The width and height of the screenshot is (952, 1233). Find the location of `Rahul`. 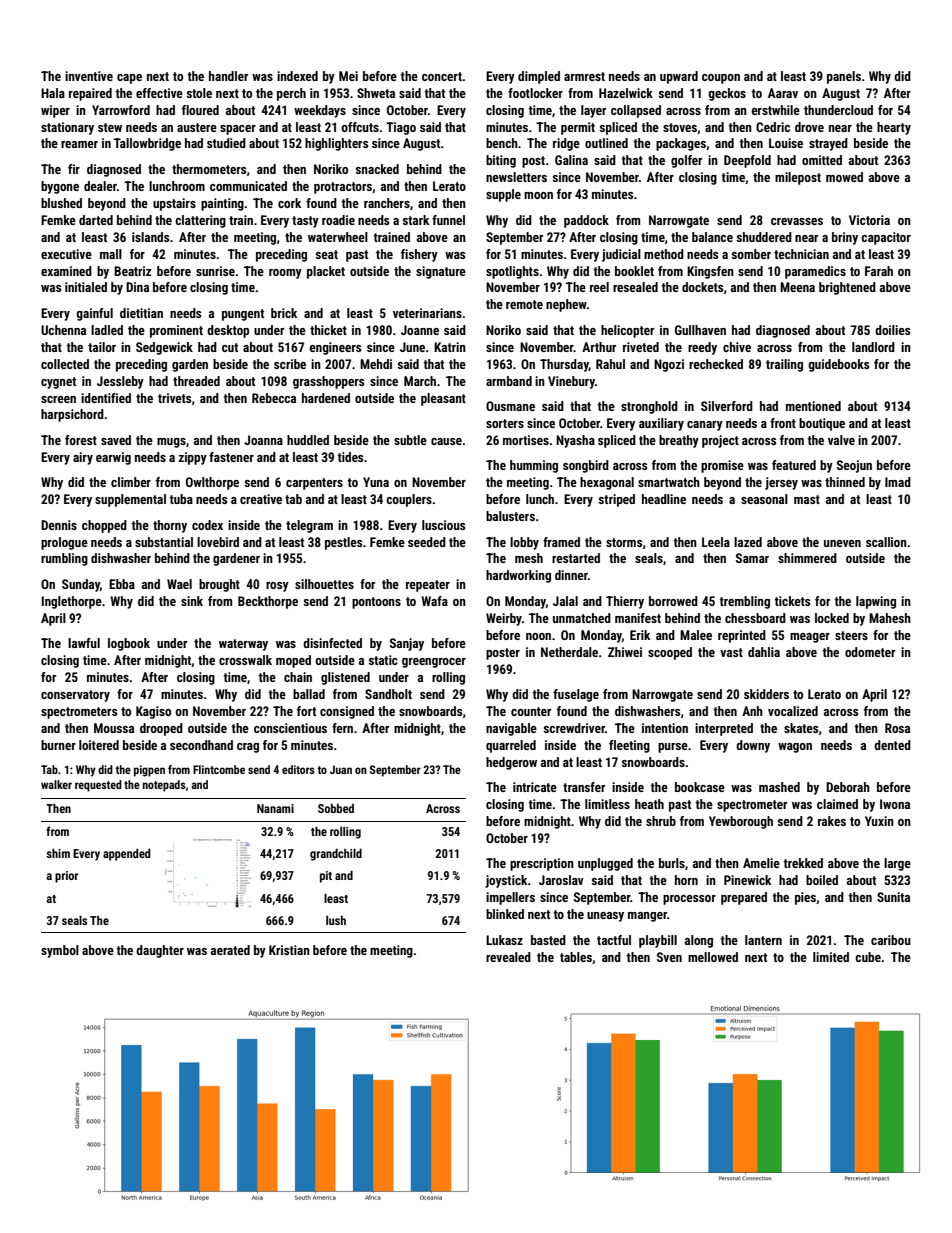

Rahul is located at coordinates (610, 364).
